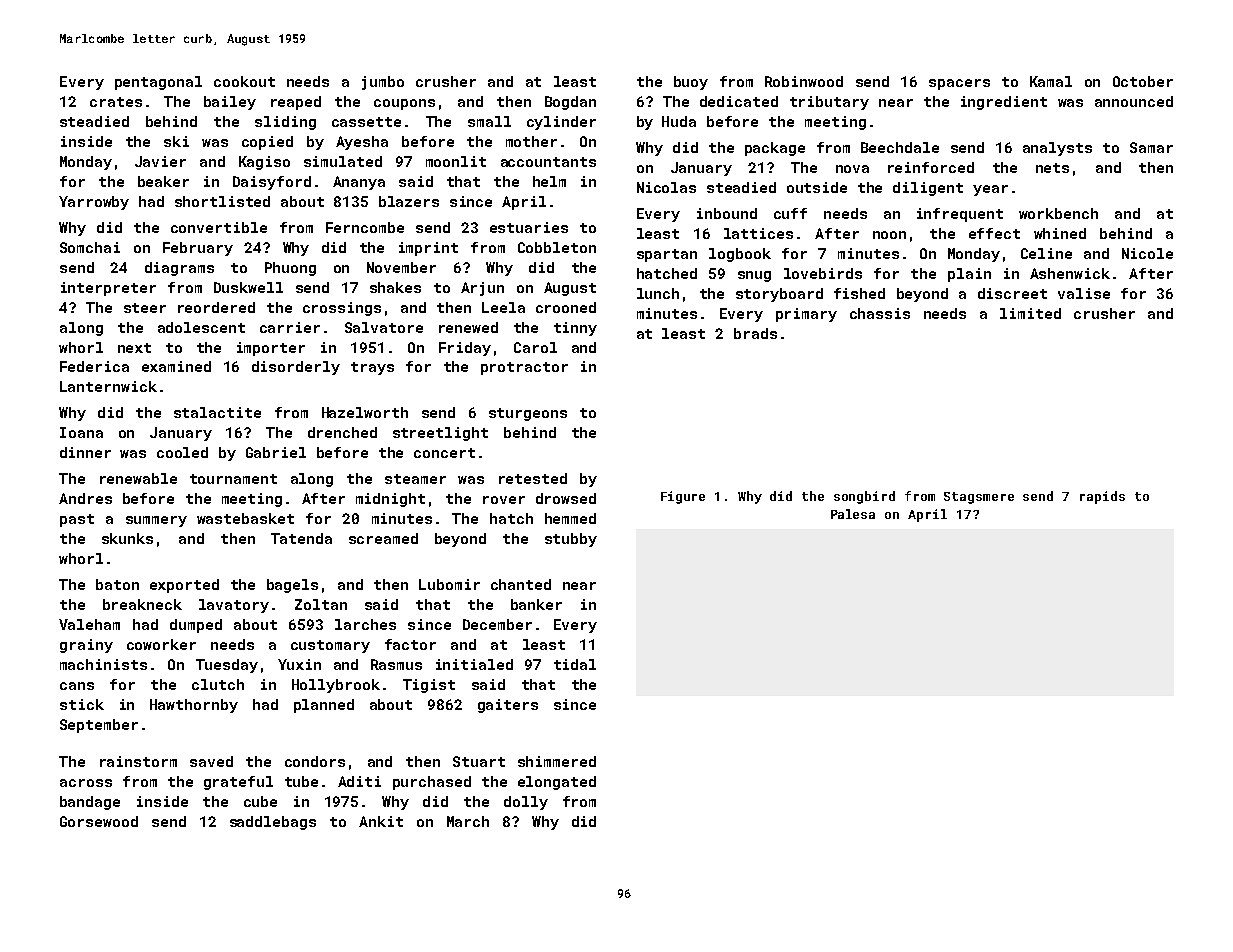  I want to click on Stagsmere, so click(979, 498).
